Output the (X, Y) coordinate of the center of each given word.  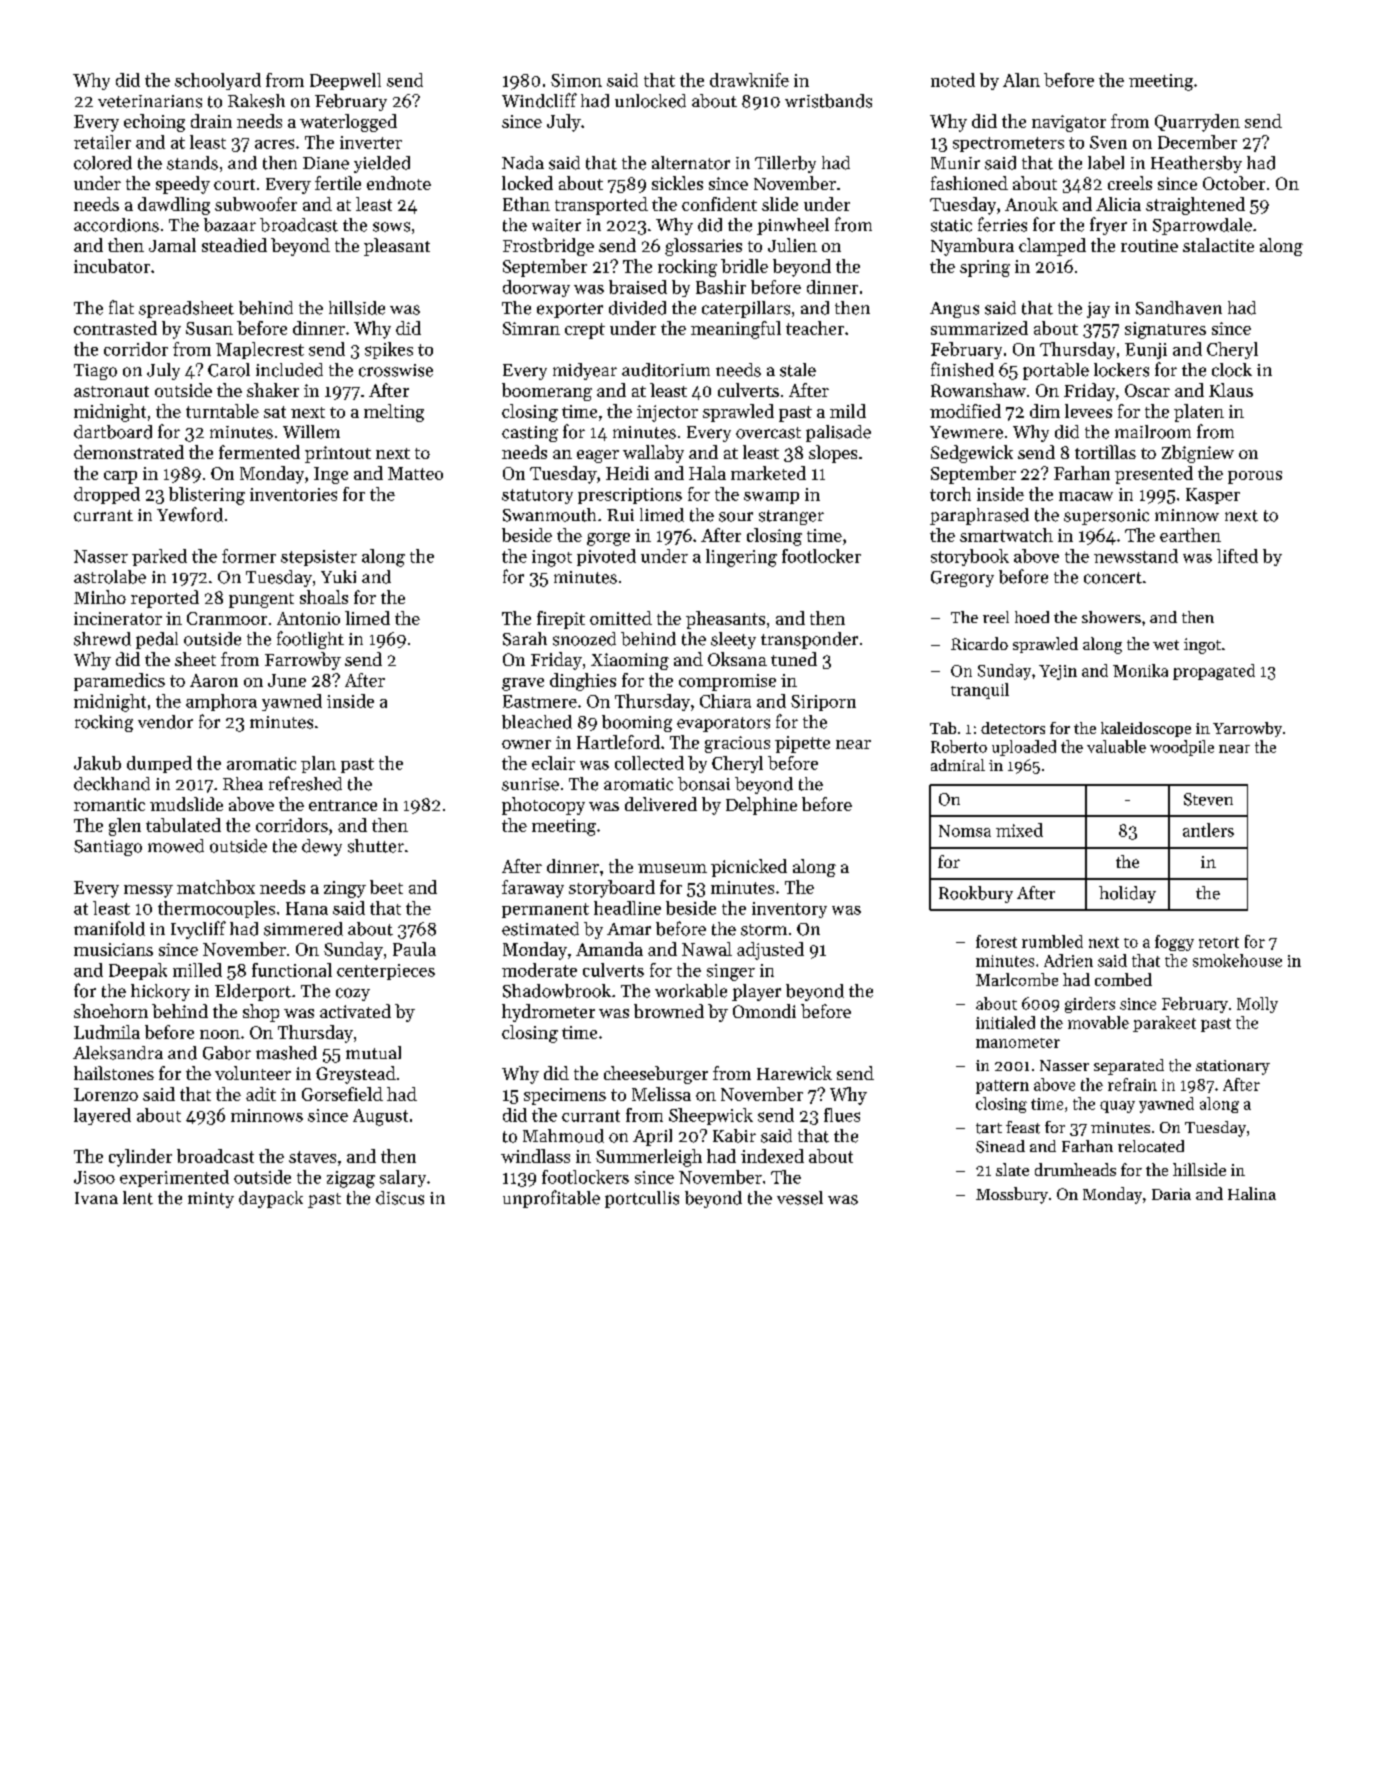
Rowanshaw (978, 390)
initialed (1005, 1022)
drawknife (749, 80)
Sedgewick (972, 454)
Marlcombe (1017, 979)
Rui (620, 515)
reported (165, 599)
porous (1255, 477)
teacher (815, 328)
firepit (561, 620)
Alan (1021, 80)
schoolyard (218, 81)
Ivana (96, 1198)
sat (275, 412)
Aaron (214, 680)
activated (355, 1011)
